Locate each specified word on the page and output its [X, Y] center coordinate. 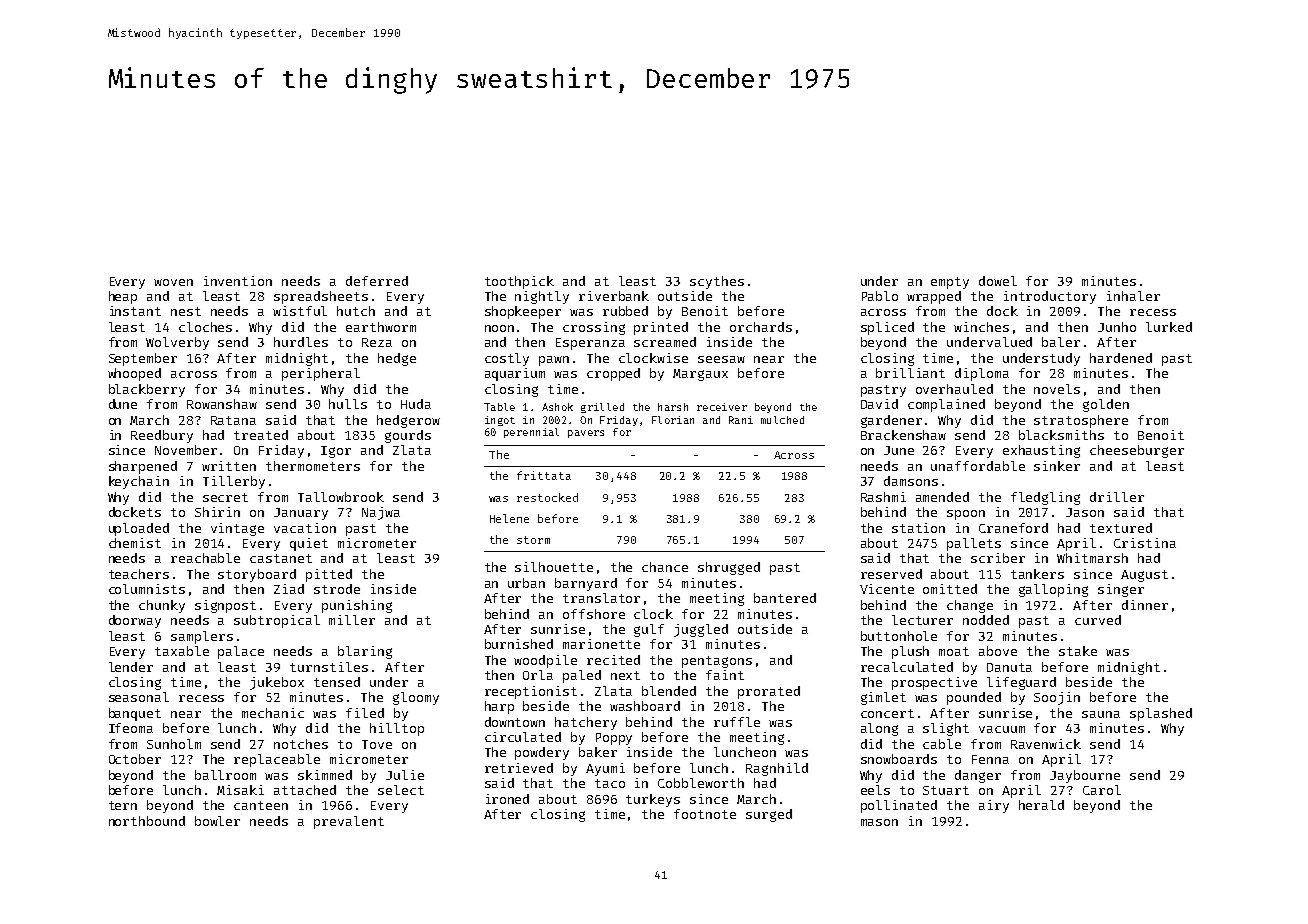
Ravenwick [1046, 744]
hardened [1121, 358]
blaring [365, 652]
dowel [998, 281]
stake [1078, 651]
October [135, 759]
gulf [649, 630]
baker [598, 752]
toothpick [519, 282]
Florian [673, 420]
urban [526, 583]
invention [238, 281]
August [1144, 576]
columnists [147, 589]
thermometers [313, 466]
